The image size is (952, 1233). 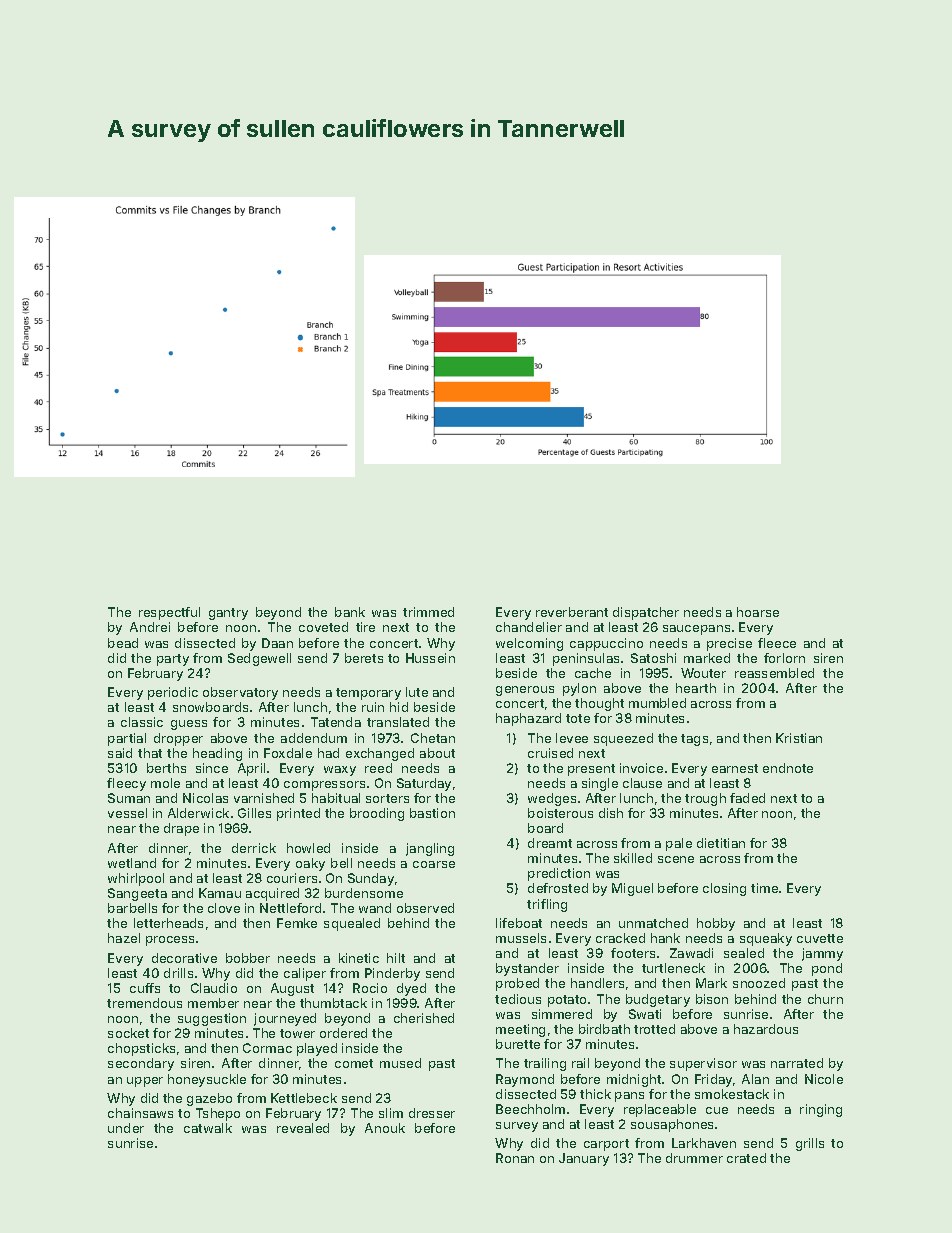 What do you see at coordinates (434, 864) in the image?
I see `coarse` at bounding box center [434, 864].
